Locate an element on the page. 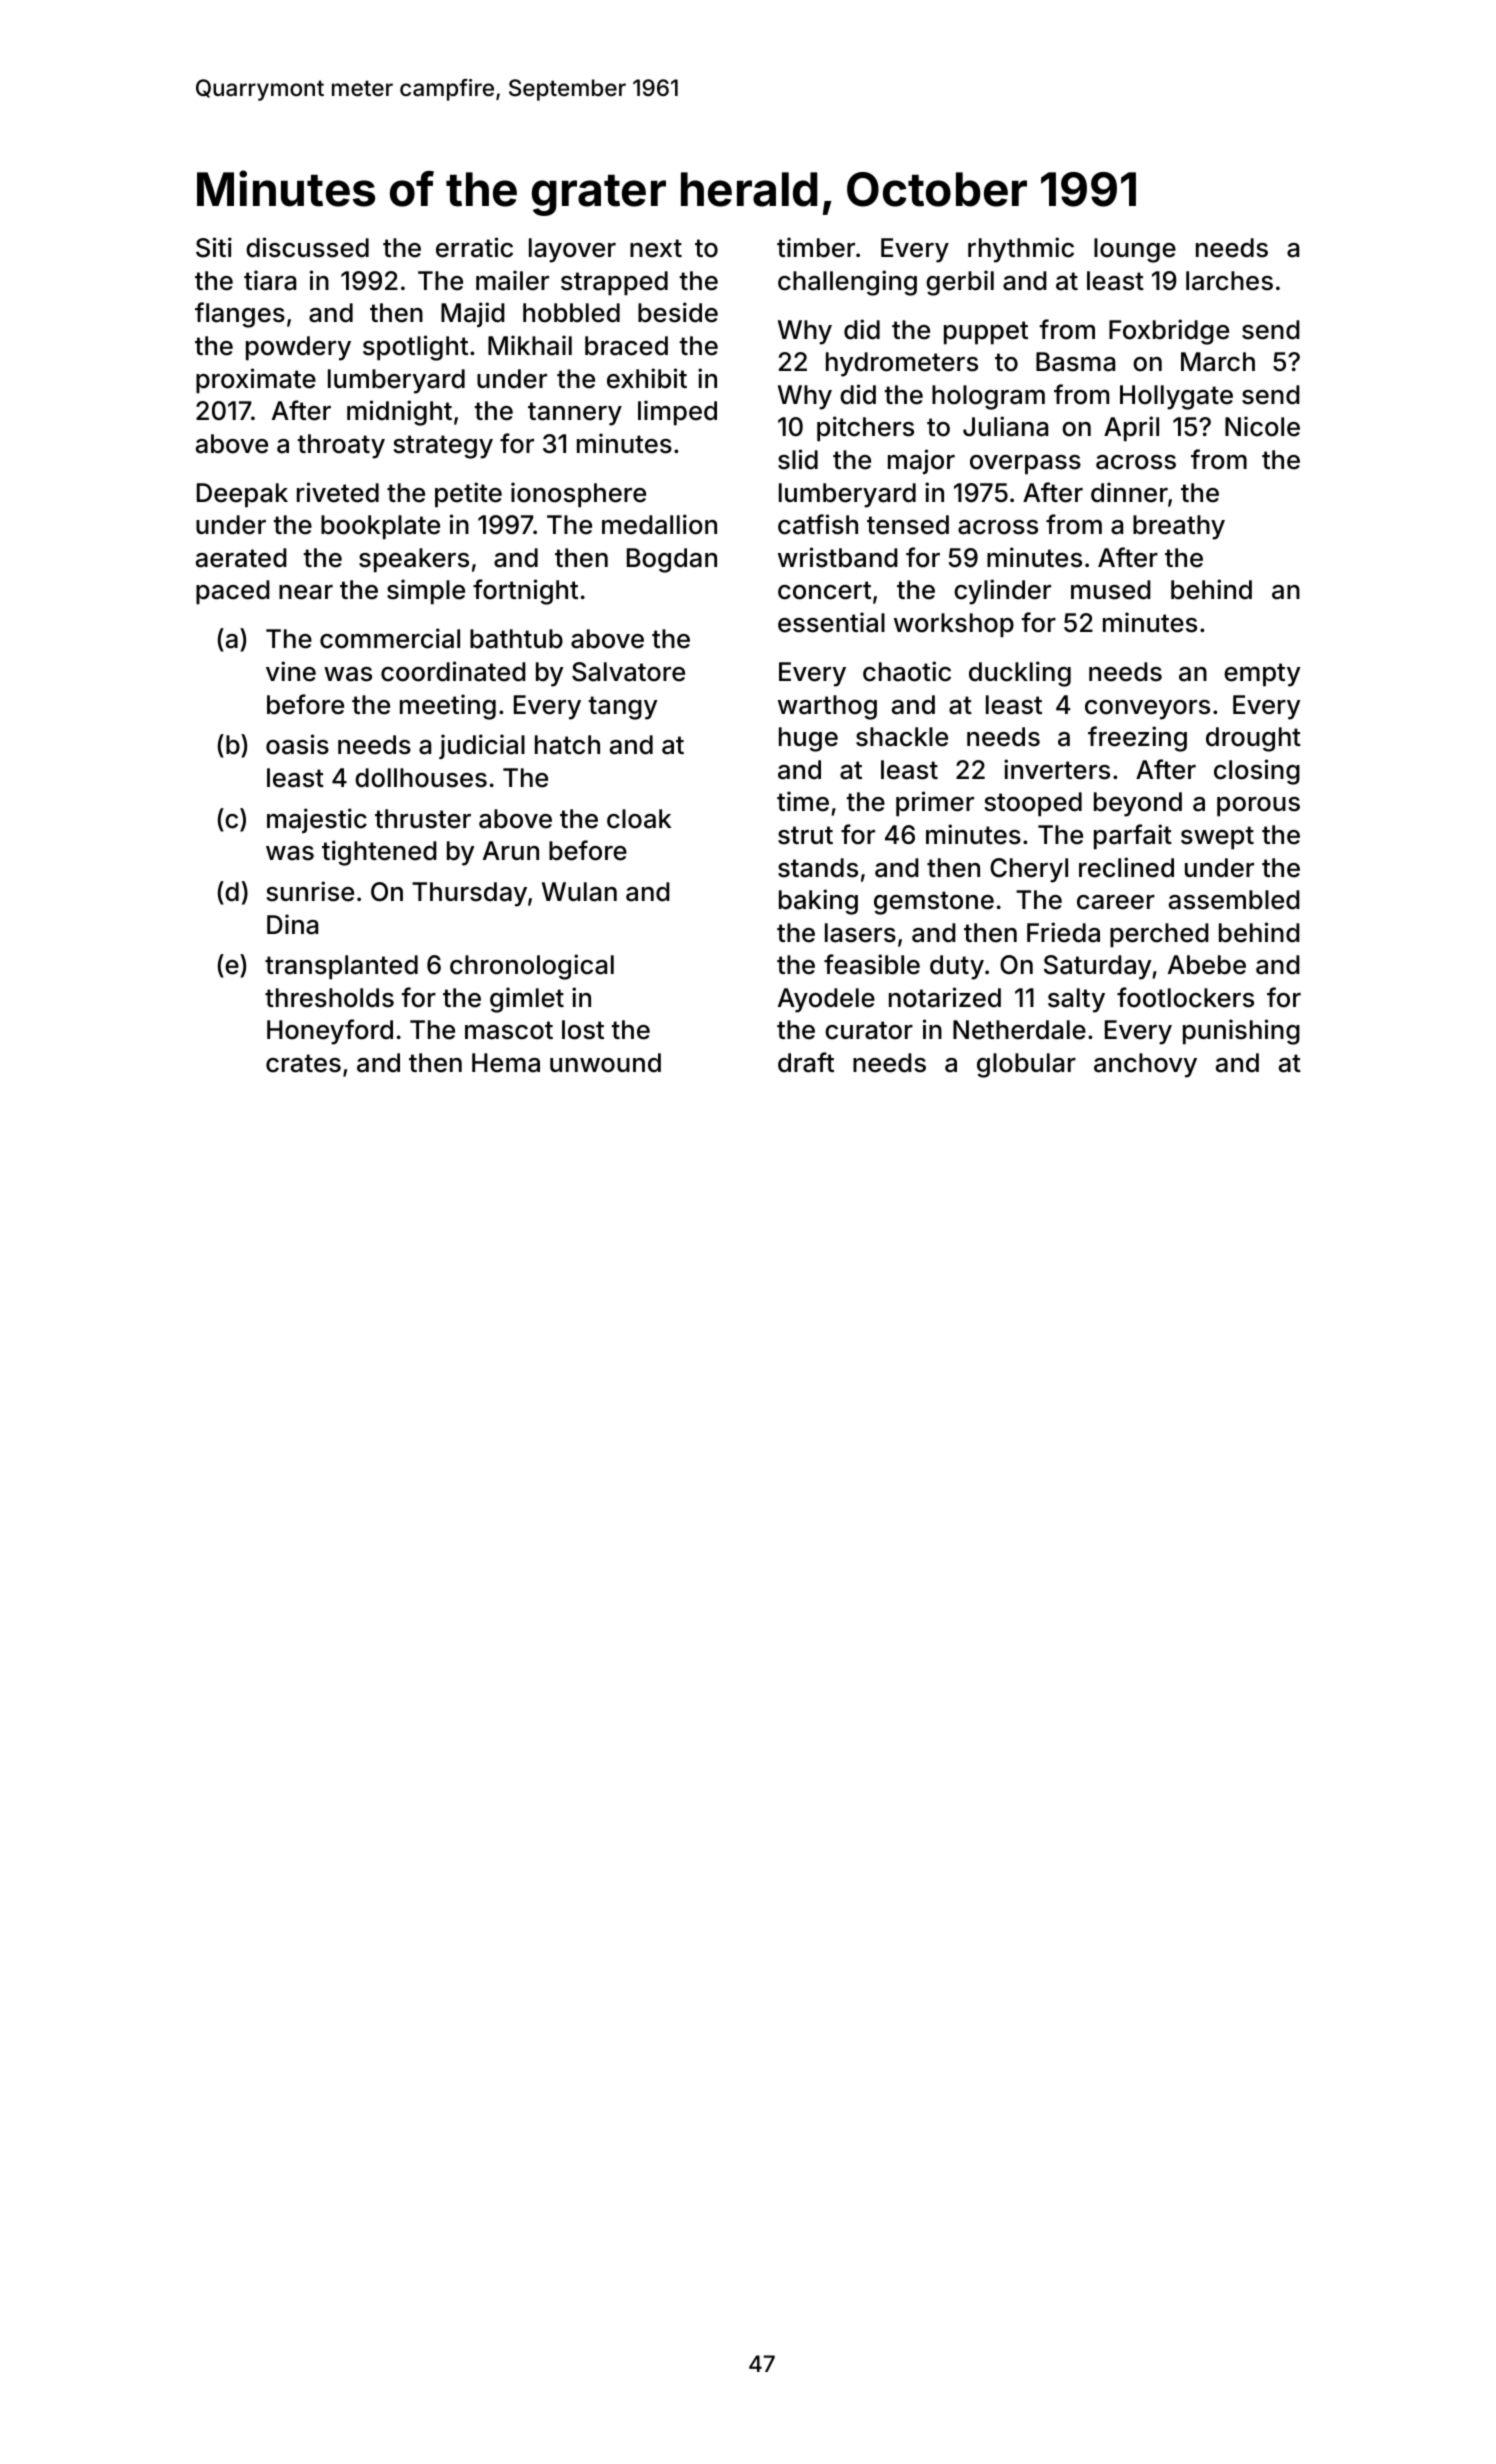 This document has width=1496, height=2464. erratic is located at coordinates (474, 247).
